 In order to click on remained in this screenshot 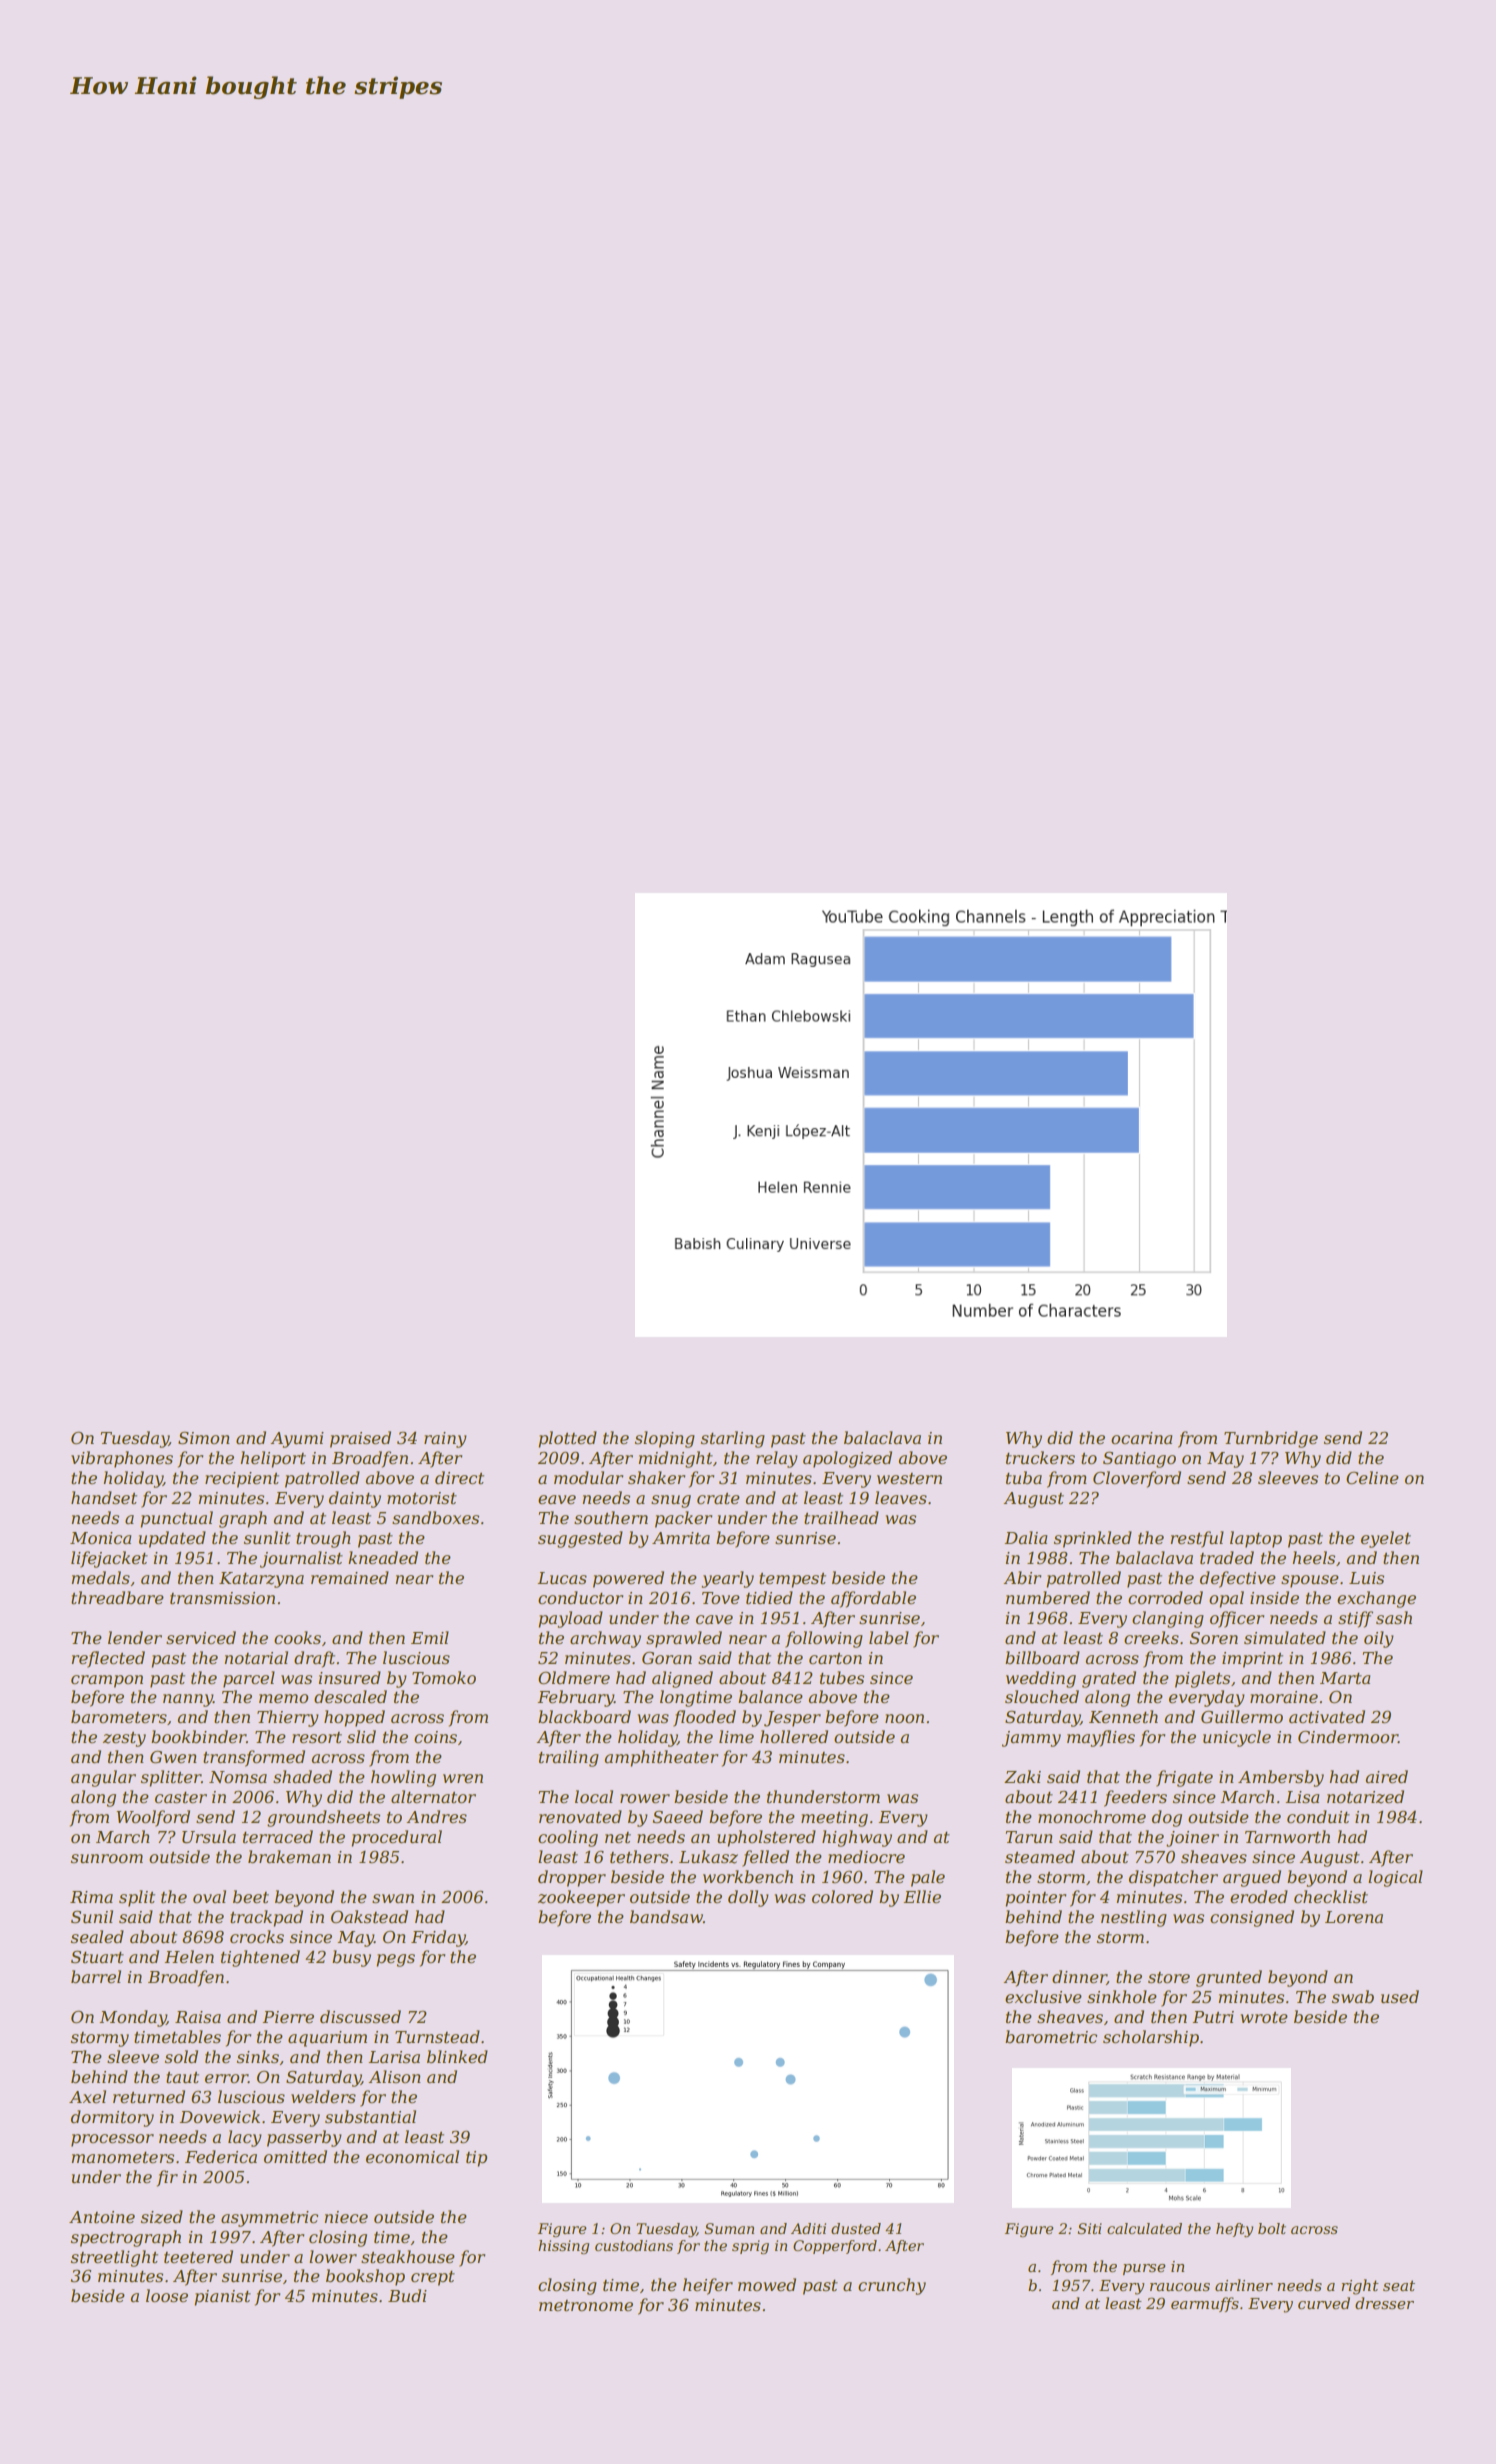, I will do `click(350, 1577)`.
